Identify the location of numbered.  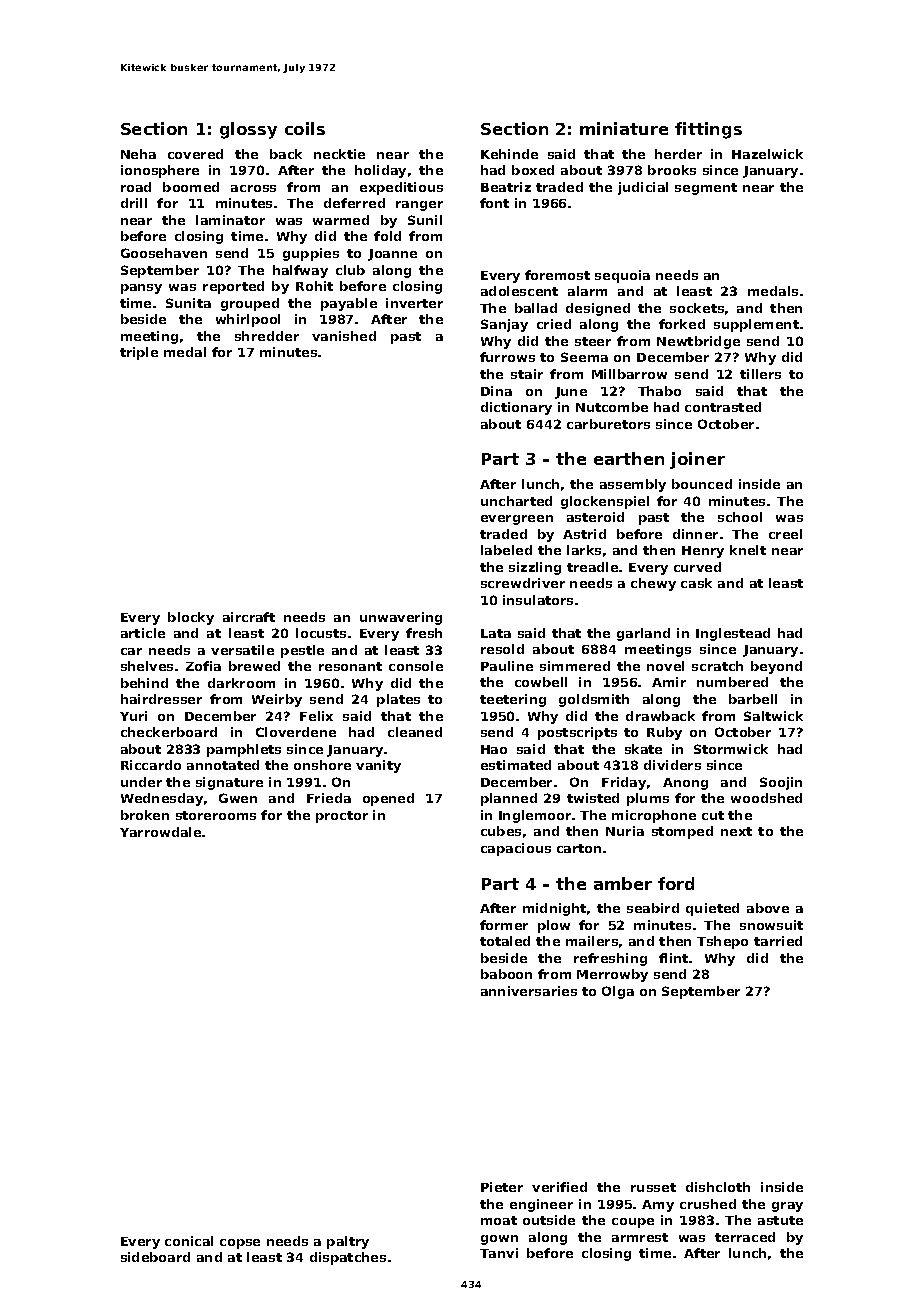
(732, 682).
